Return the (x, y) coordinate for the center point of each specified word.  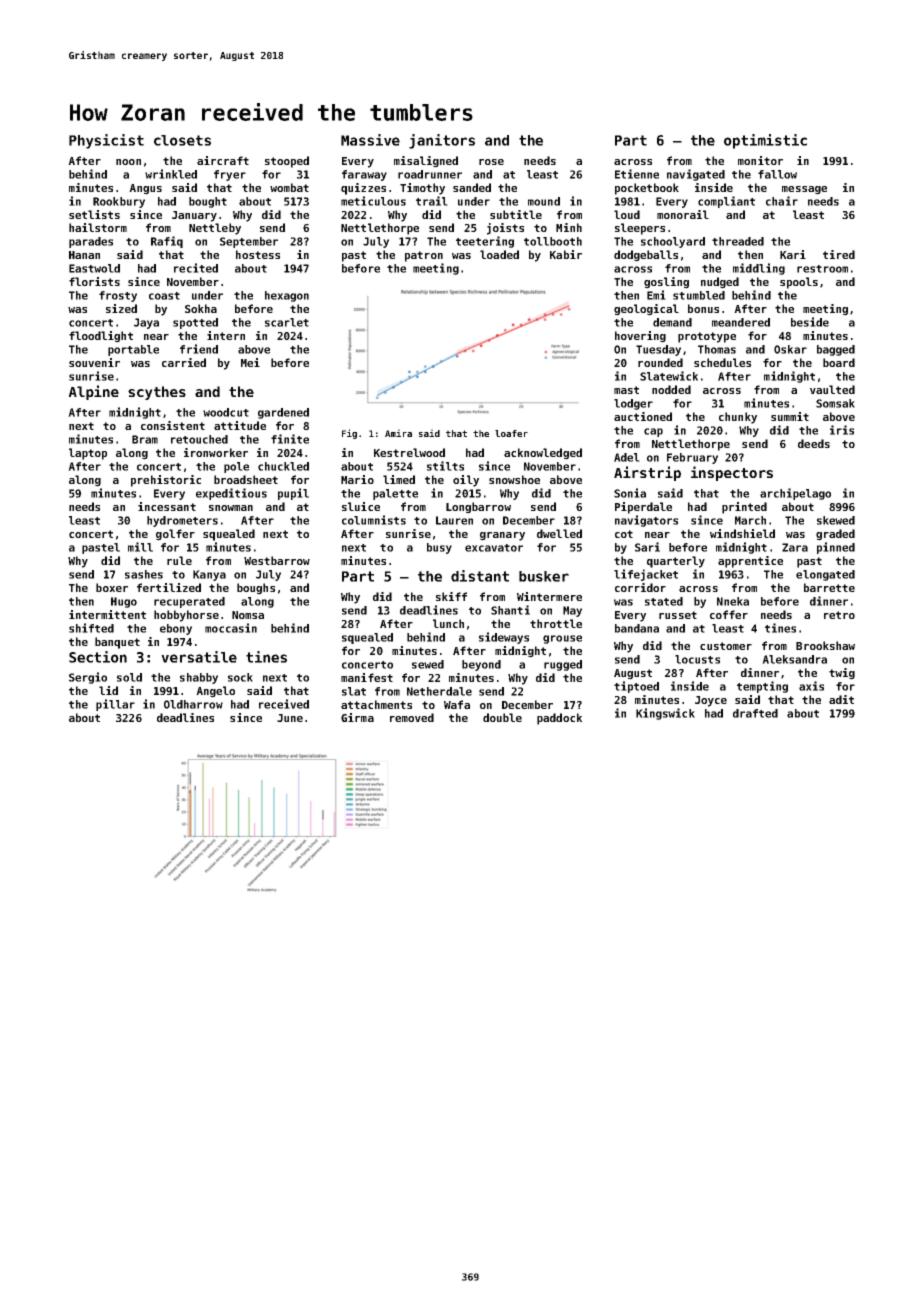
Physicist (106, 141)
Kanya (209, 575)
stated (664, 601)
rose (491, 162)
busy (439, 548)
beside (810, 322)
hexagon (287, 296)
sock (240, 677)
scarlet (287, 322)
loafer (511, 433)
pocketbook (647, 189)
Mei (250, 362)
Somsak (835, 403)
